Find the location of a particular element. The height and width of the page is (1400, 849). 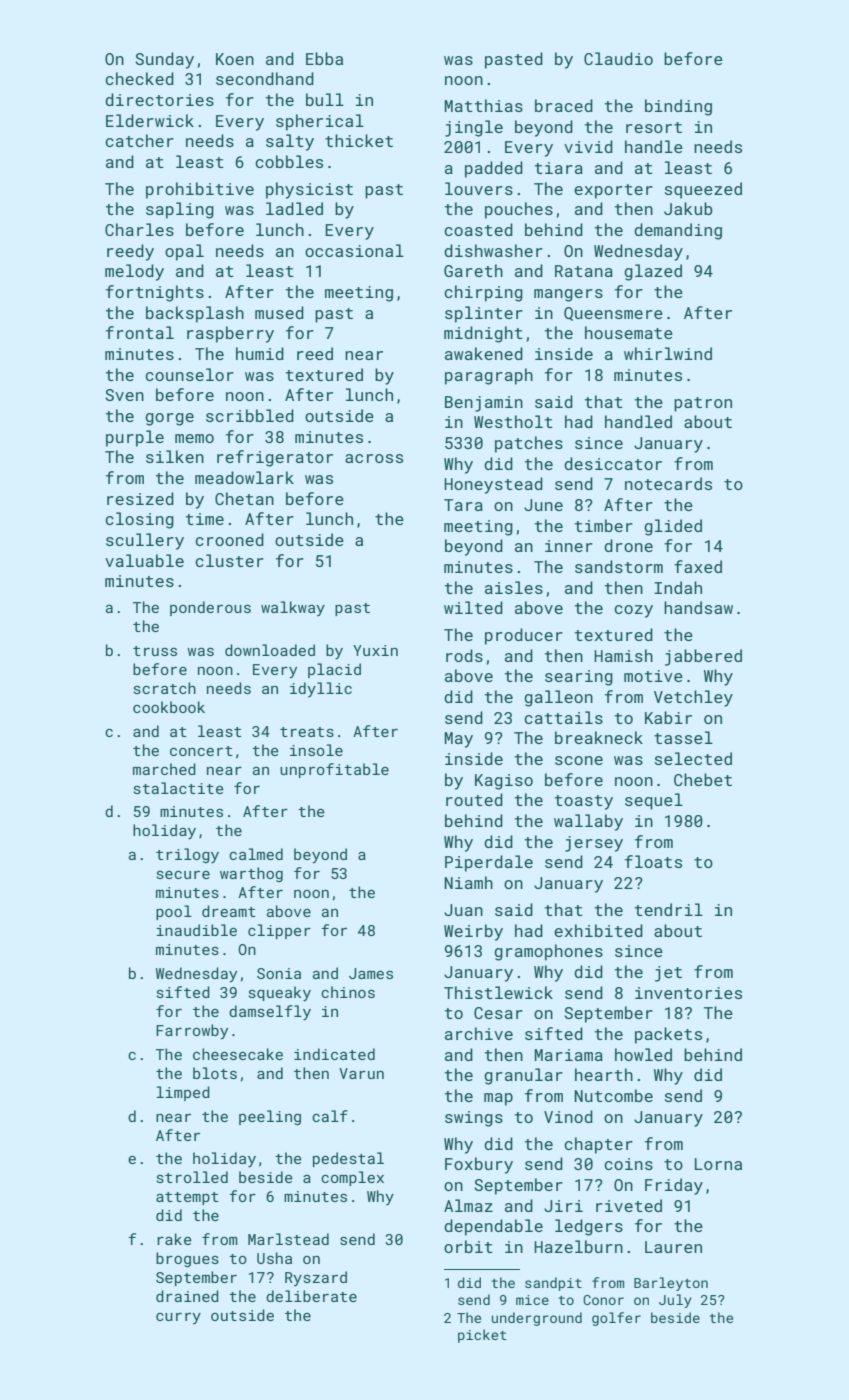

downloaded is located at coordinates (270, 650).
